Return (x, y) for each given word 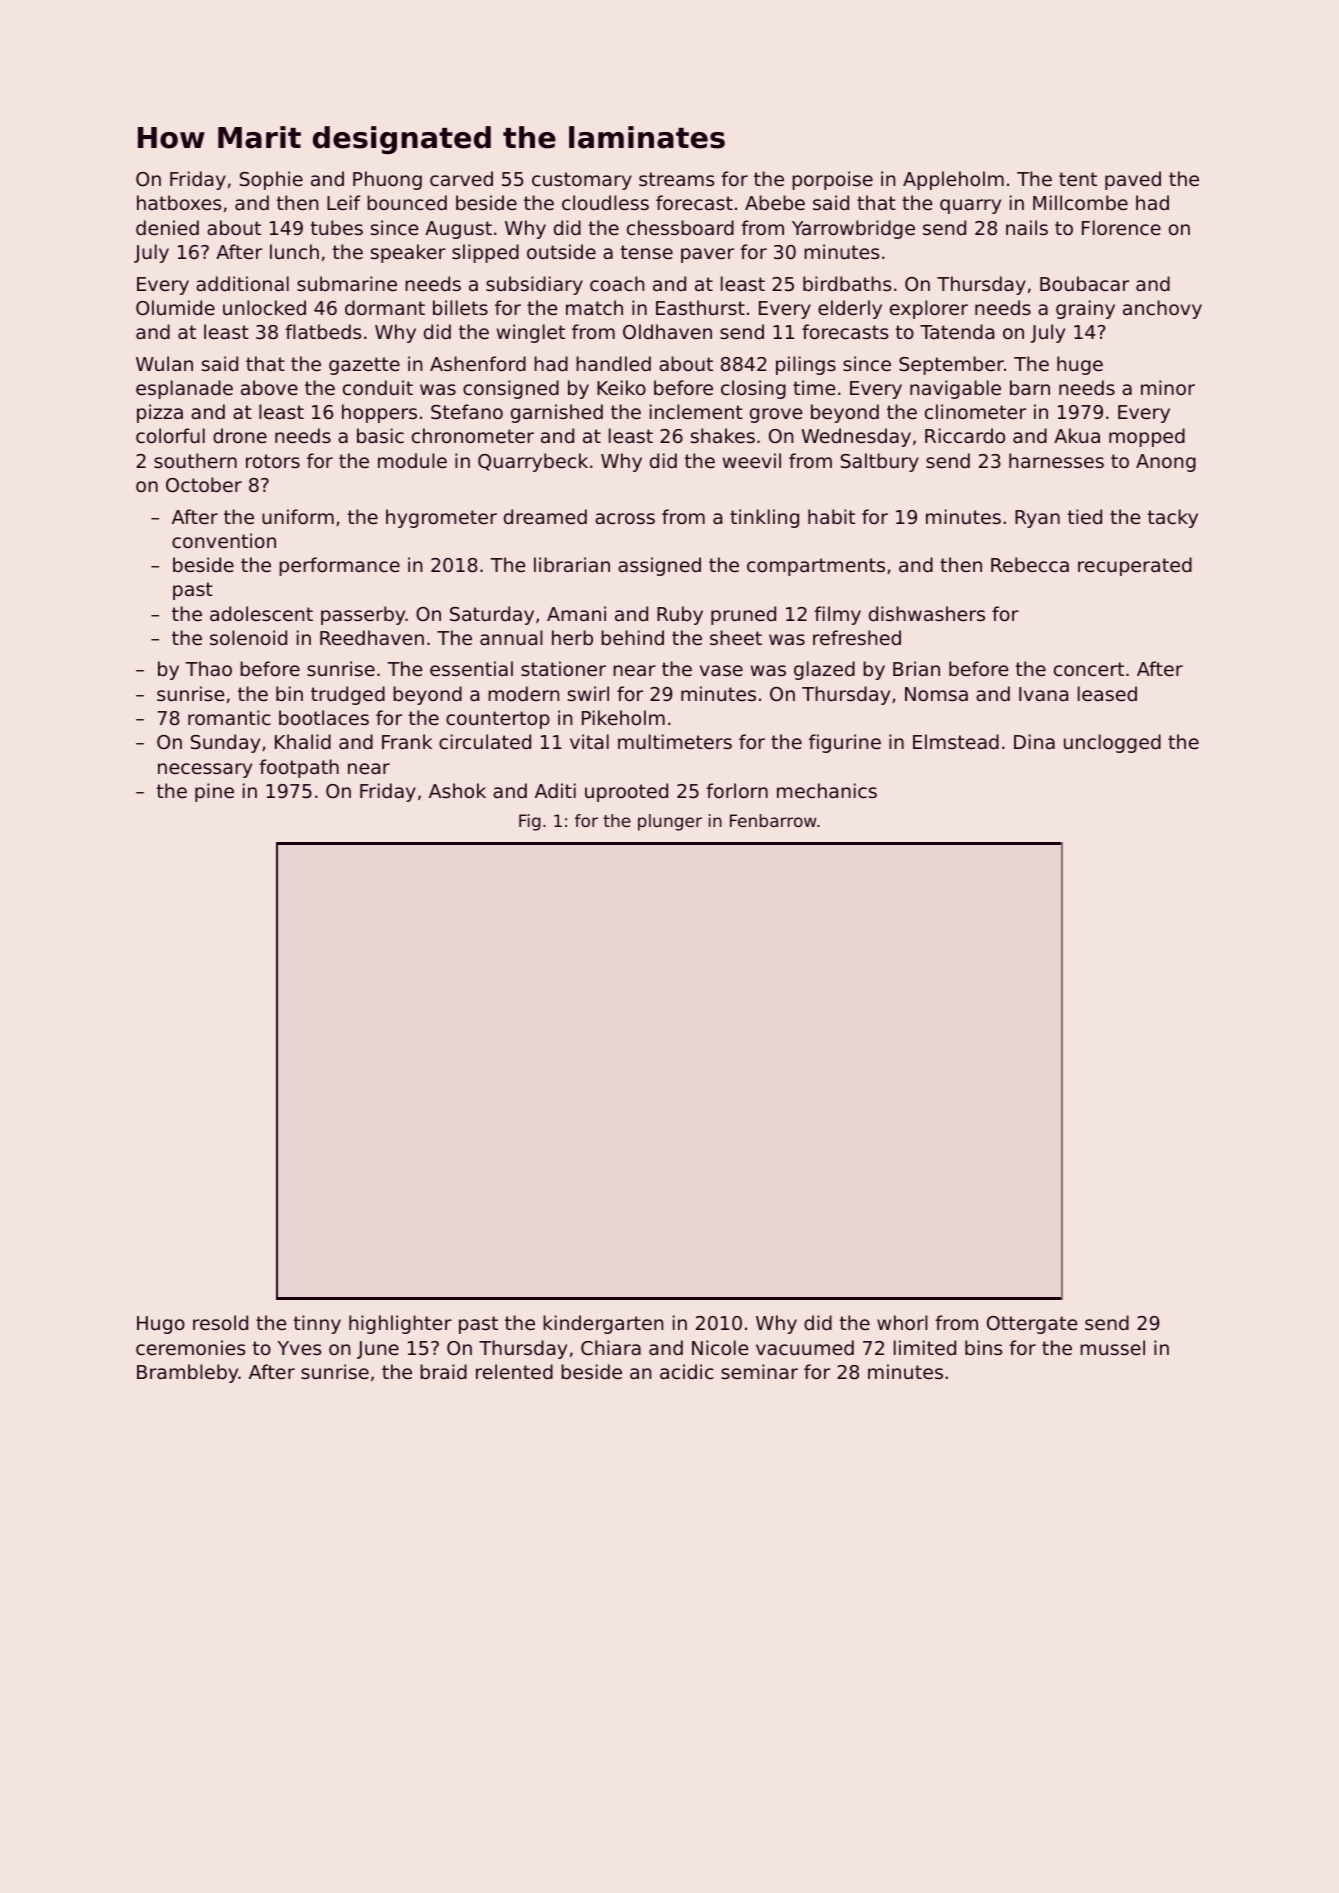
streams (676, 179)
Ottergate (1032, 1325)
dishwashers (927, 613)
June (378, 1350)
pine (214, 792)
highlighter (400, 1324)
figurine (845, 743)
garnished (557, 413)
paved (1133, 180)
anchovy (1162, 309)
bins (983, 1347)
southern (195, 460)
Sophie (271, 180)
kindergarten (603, 1324)
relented (514, 1371)
